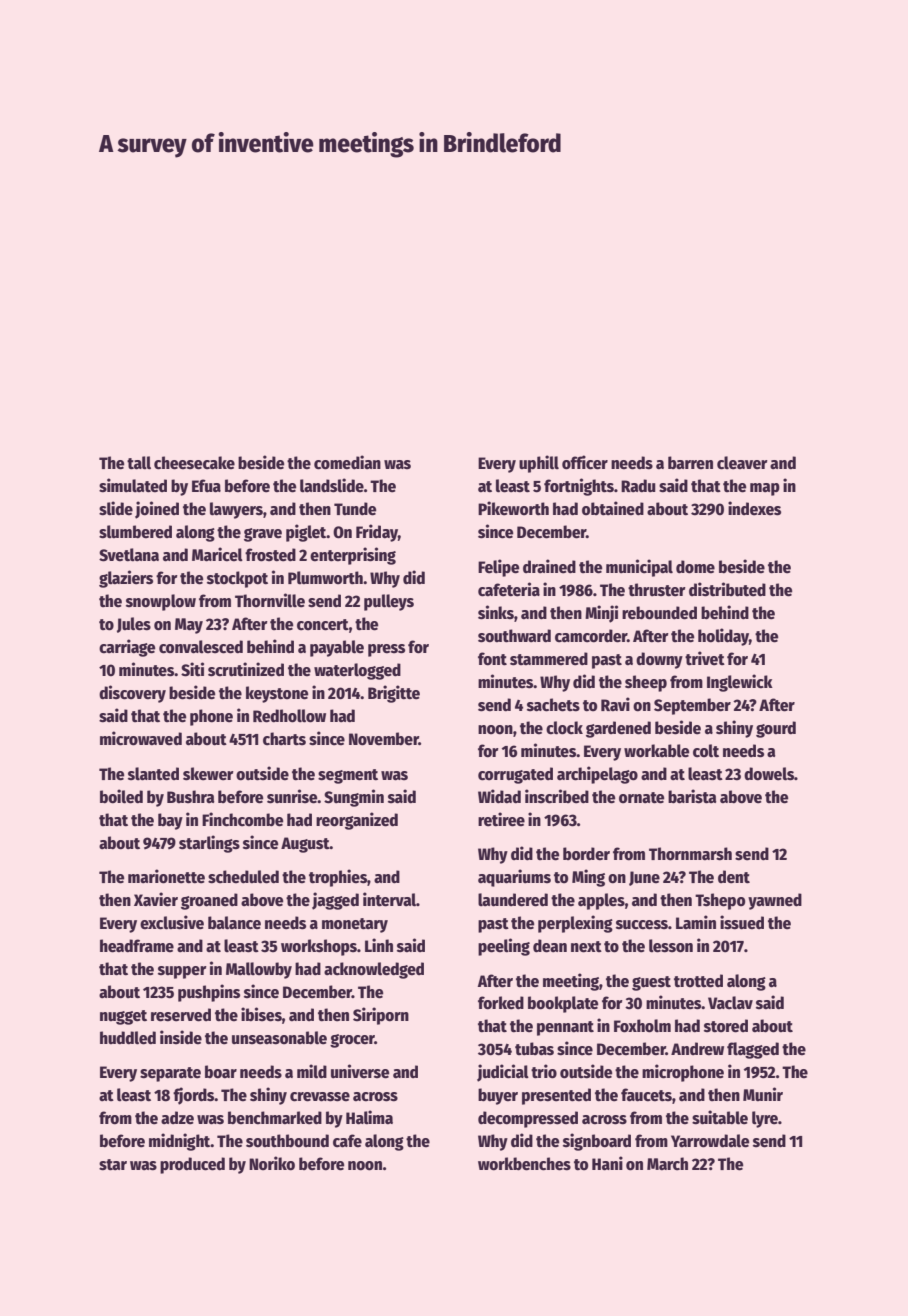 The height and width of the screenshot is (1316, 908). I want to click on indexes, so click(754, 508).
